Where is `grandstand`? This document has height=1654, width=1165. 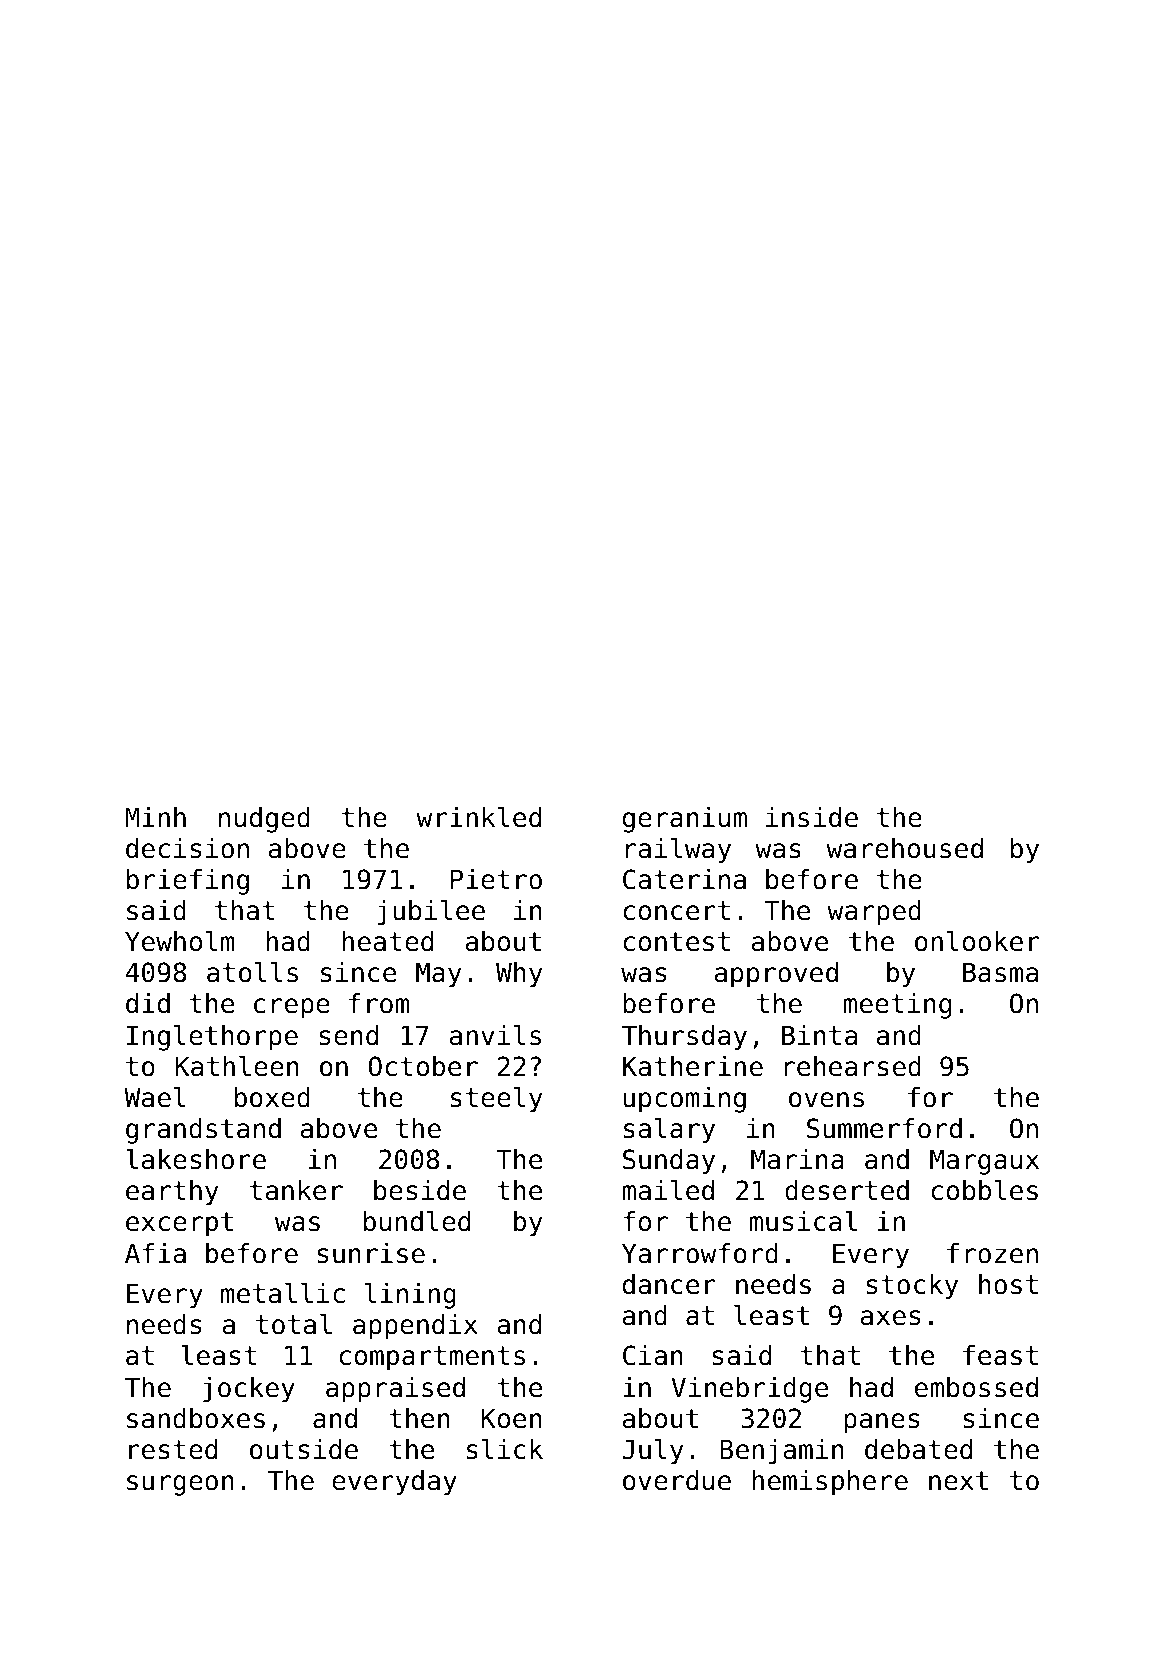 grandstand is located at coordinates (203, 1131).
